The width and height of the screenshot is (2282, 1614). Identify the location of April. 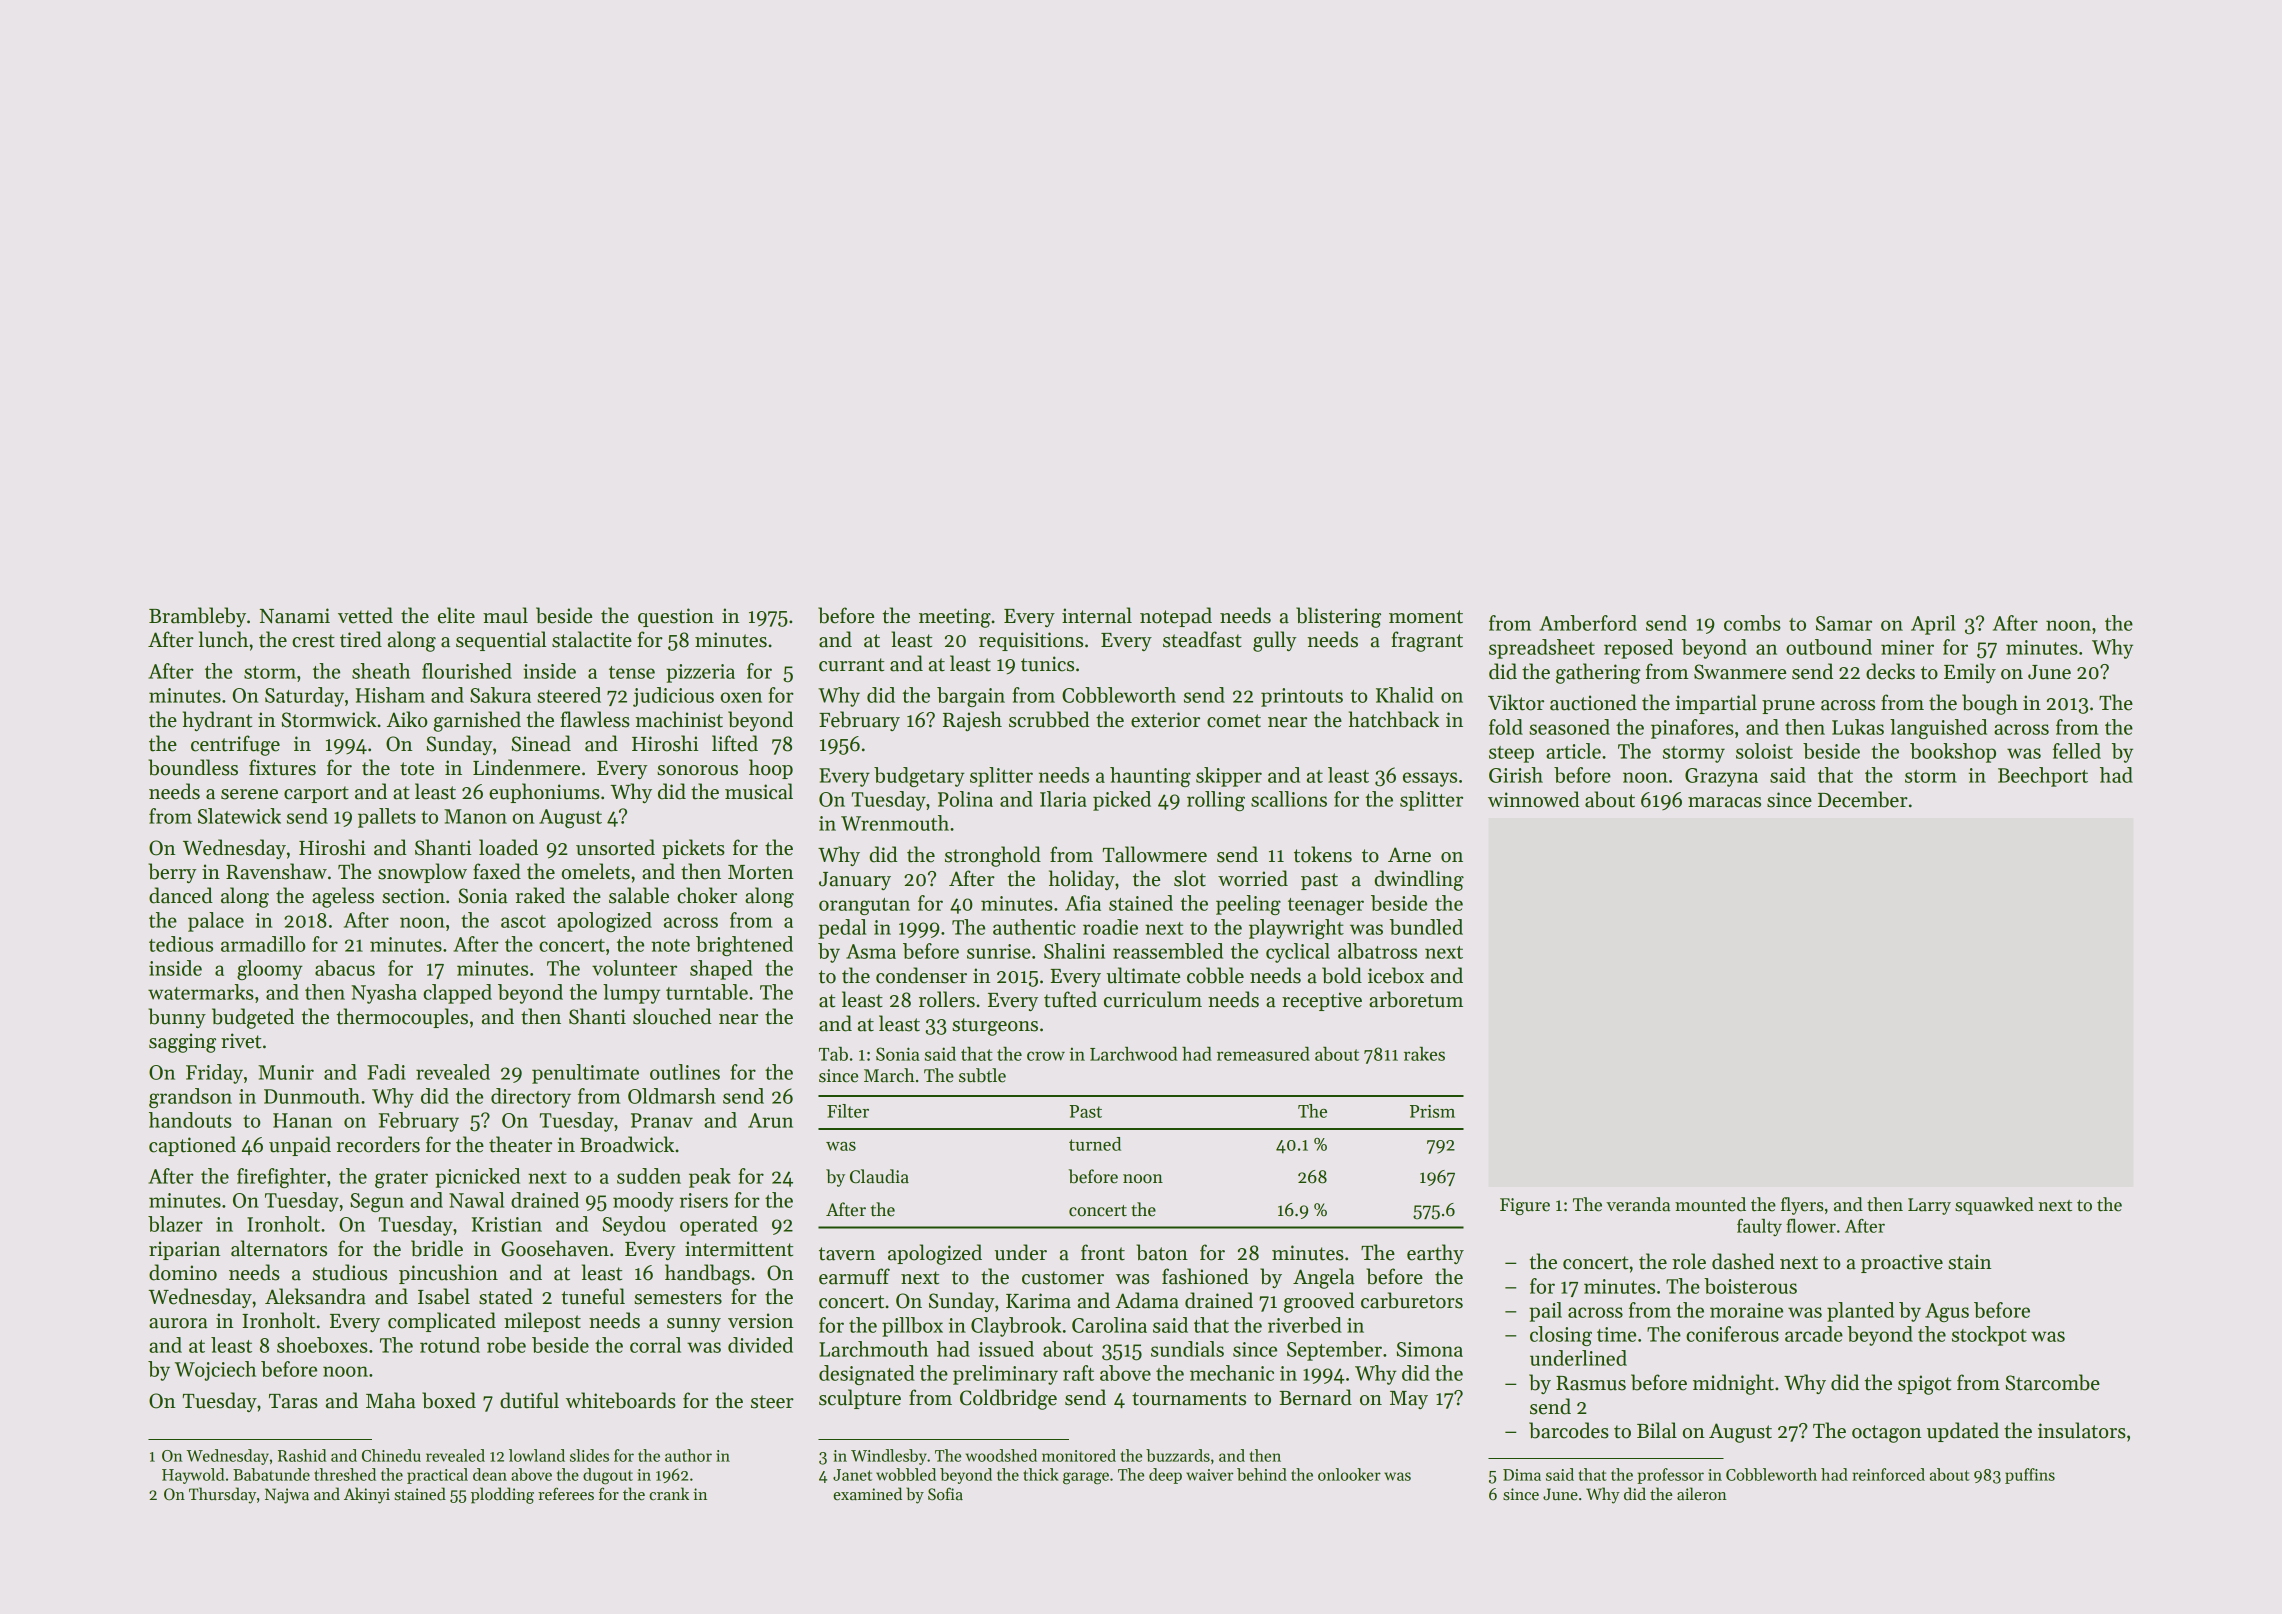
(1933, 625).
